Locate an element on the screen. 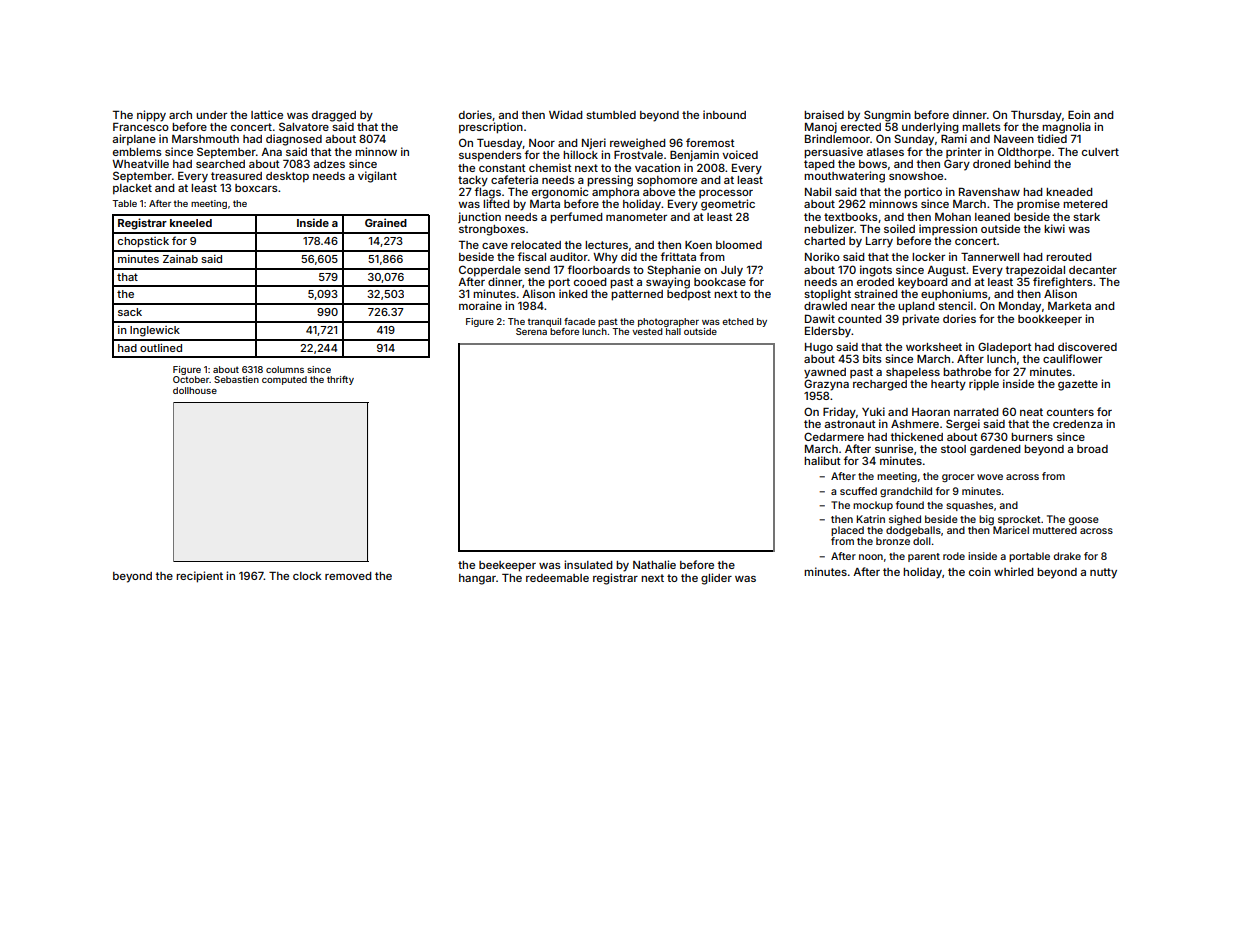 The width and height of the screenshot is (1233, 952). nippy is located at coordinates (151, 116).
